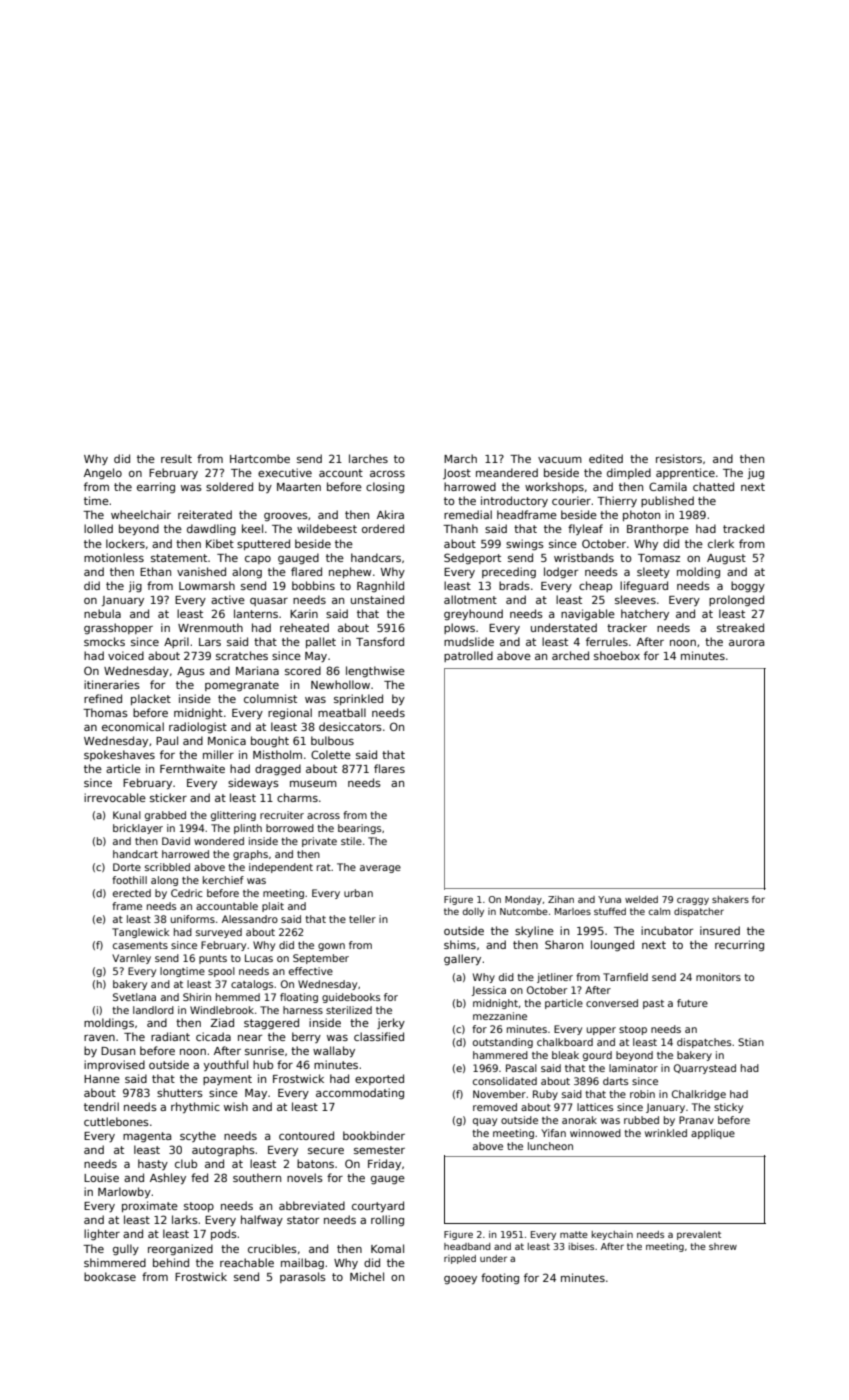 This page has width=849, height=1400. Describe the element at coordinates (679, 458) in the page. I see `resistors` at that location.
